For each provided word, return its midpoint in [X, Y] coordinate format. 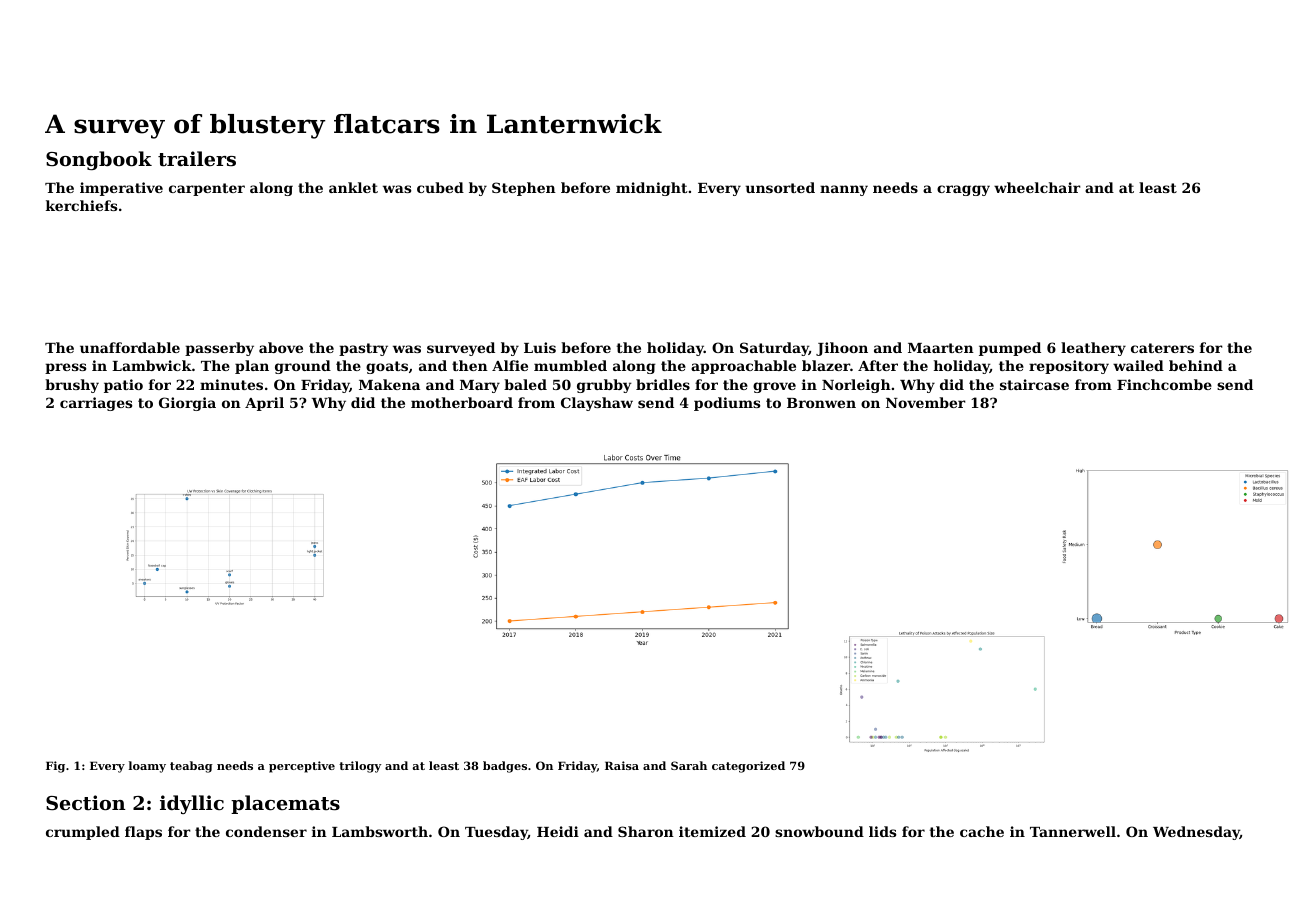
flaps [143, 833]
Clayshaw [597, 404]
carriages [96, 404]
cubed [440, 187]
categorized [748, 767]
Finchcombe [1164, 384]
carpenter [207, 189]
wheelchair [1037, 187]
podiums [727, 404]
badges [505, 767]
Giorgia [187, 404]
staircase [1034, 384]
